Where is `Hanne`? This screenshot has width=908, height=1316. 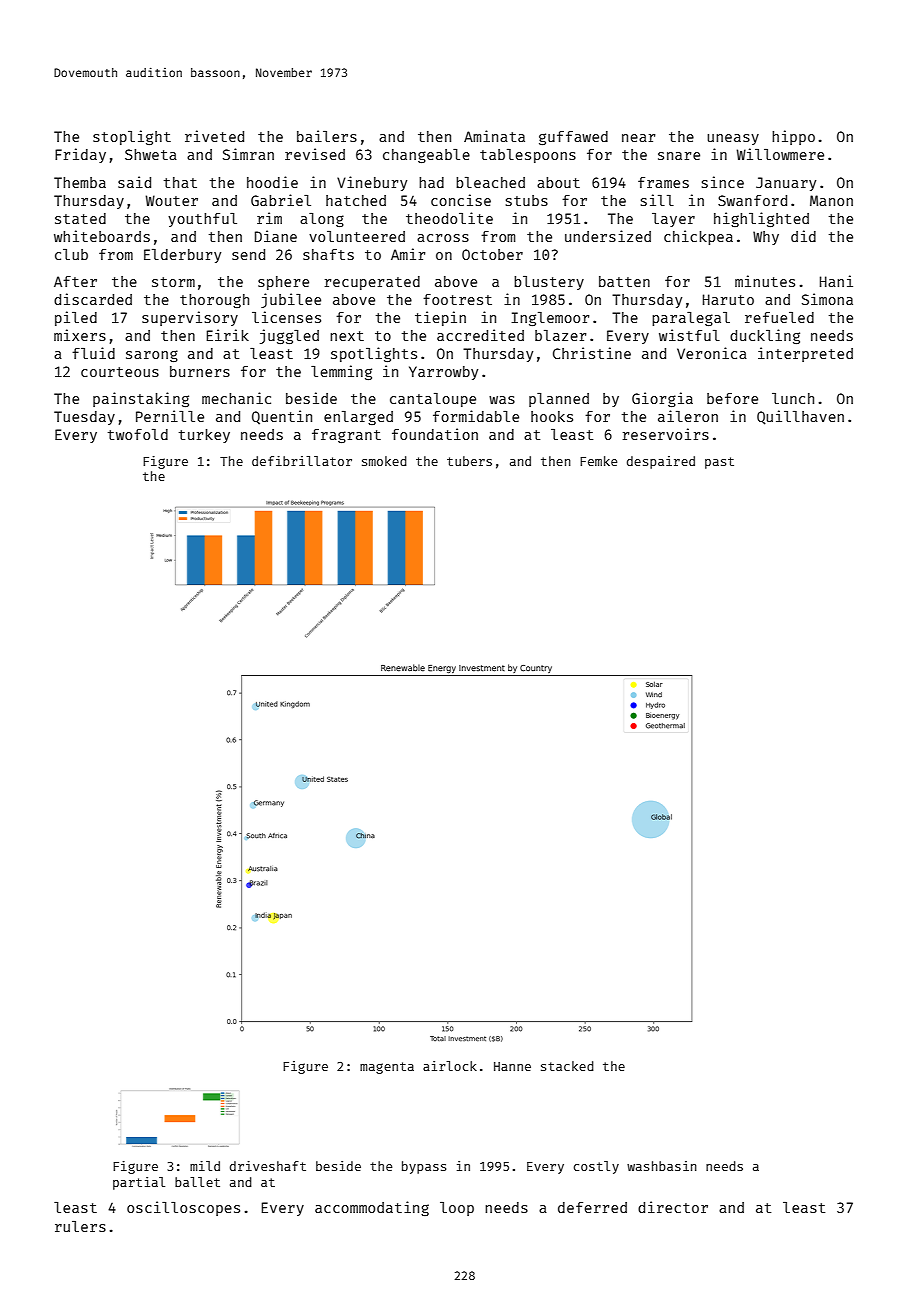
Hanne is located at coordinates (512, 1066).
